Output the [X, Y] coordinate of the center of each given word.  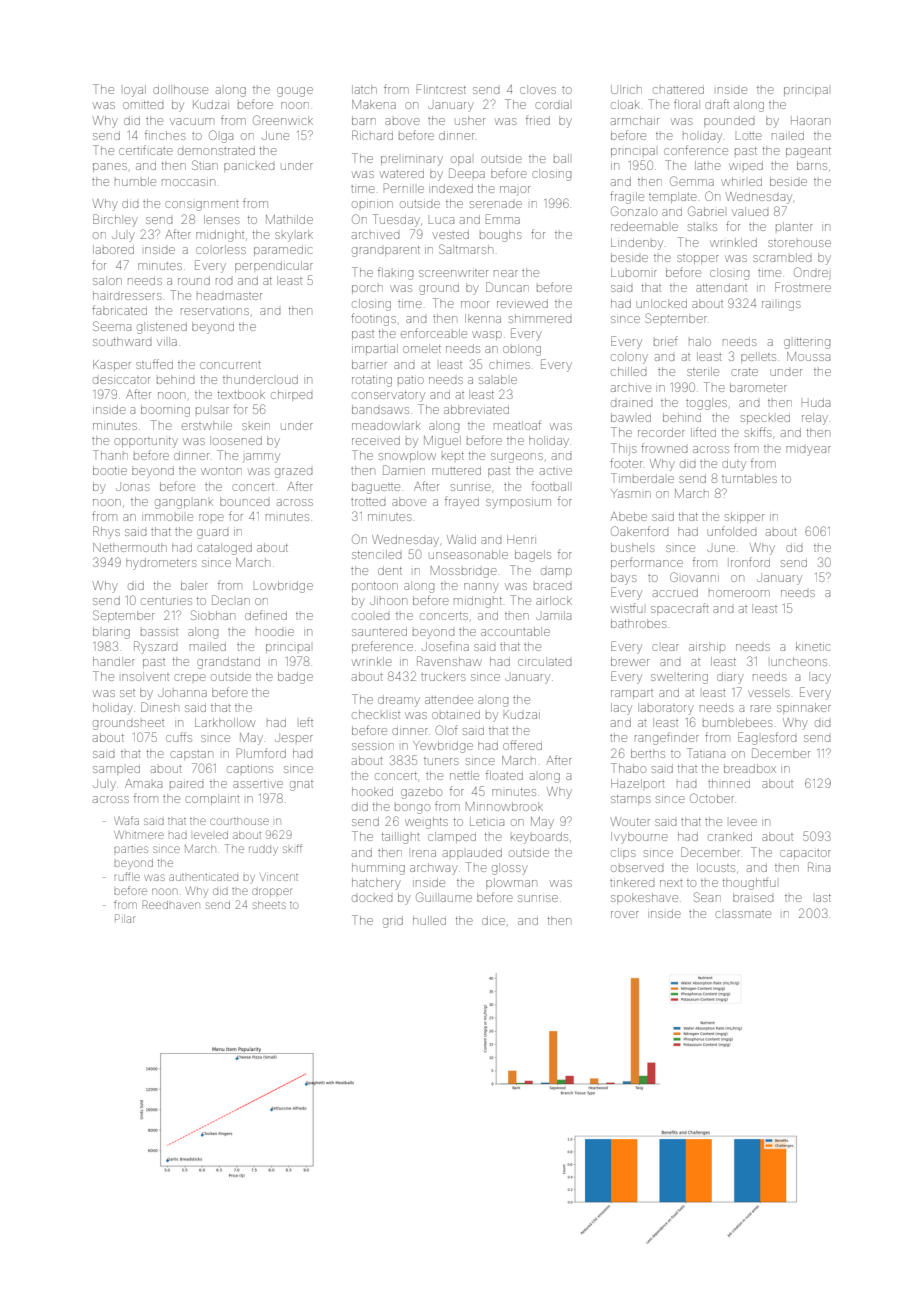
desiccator [121, 380]
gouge [295, 92]
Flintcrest [441, 89]
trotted [368, 502]
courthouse [239, 821]
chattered [678, 90]
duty [734, 466]
